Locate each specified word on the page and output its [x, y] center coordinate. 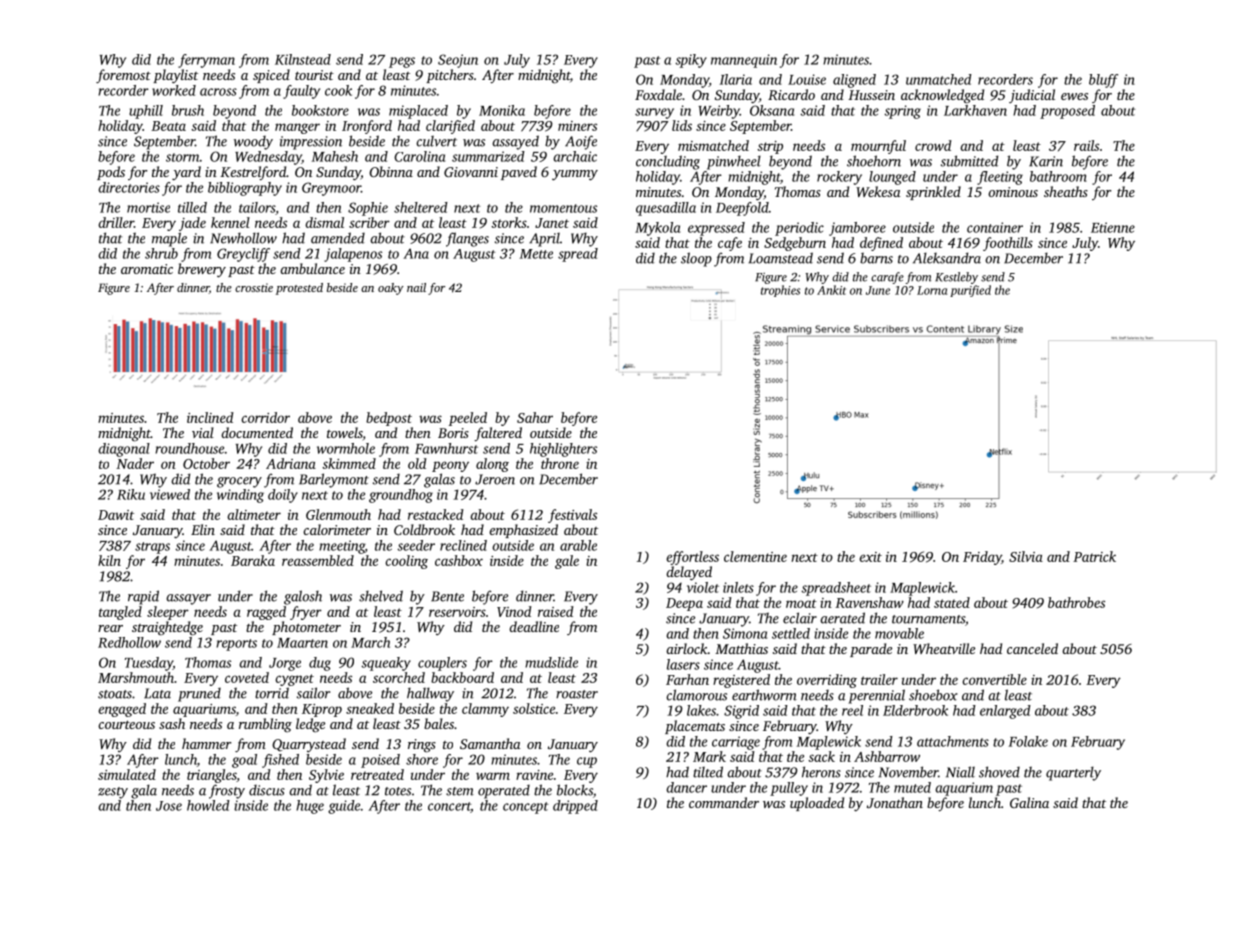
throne [560, 463]
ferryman [206, 61]
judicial [1032, 96]
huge [310, 807]
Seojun [458, 61]
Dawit [116, 515]
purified [970, 291]
